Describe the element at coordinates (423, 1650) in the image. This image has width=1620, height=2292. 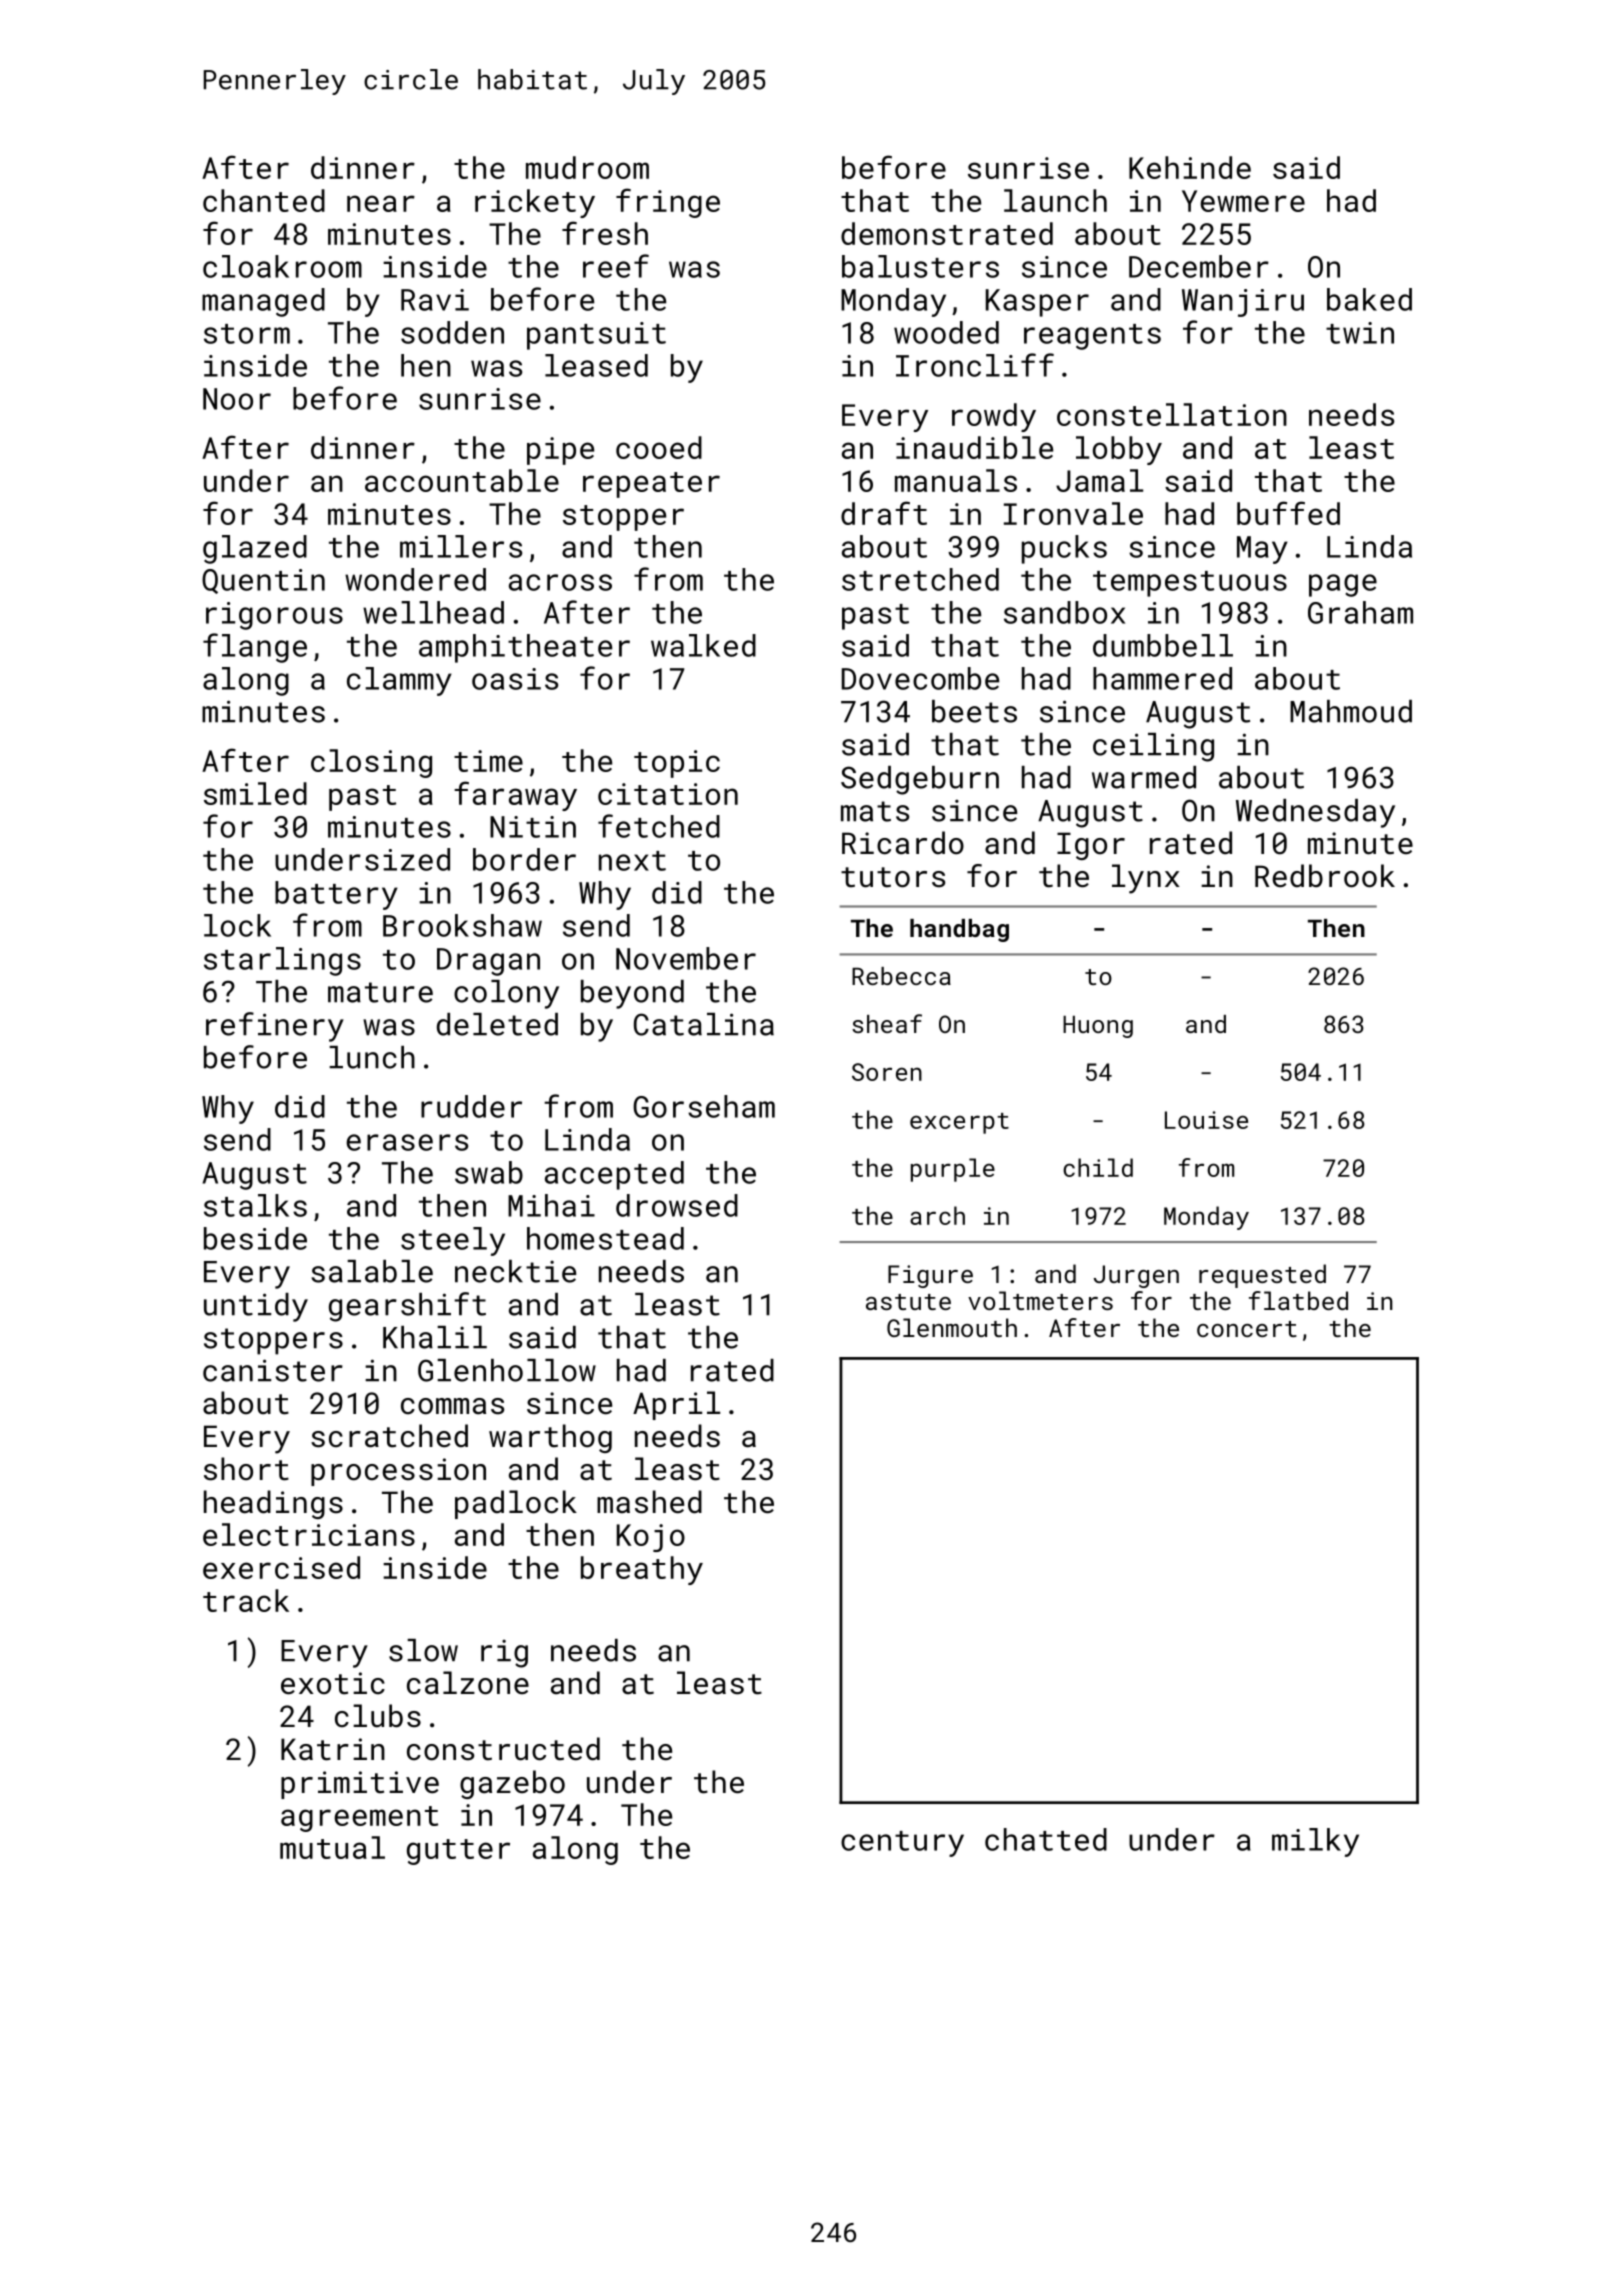
I see `slow` at that location.
